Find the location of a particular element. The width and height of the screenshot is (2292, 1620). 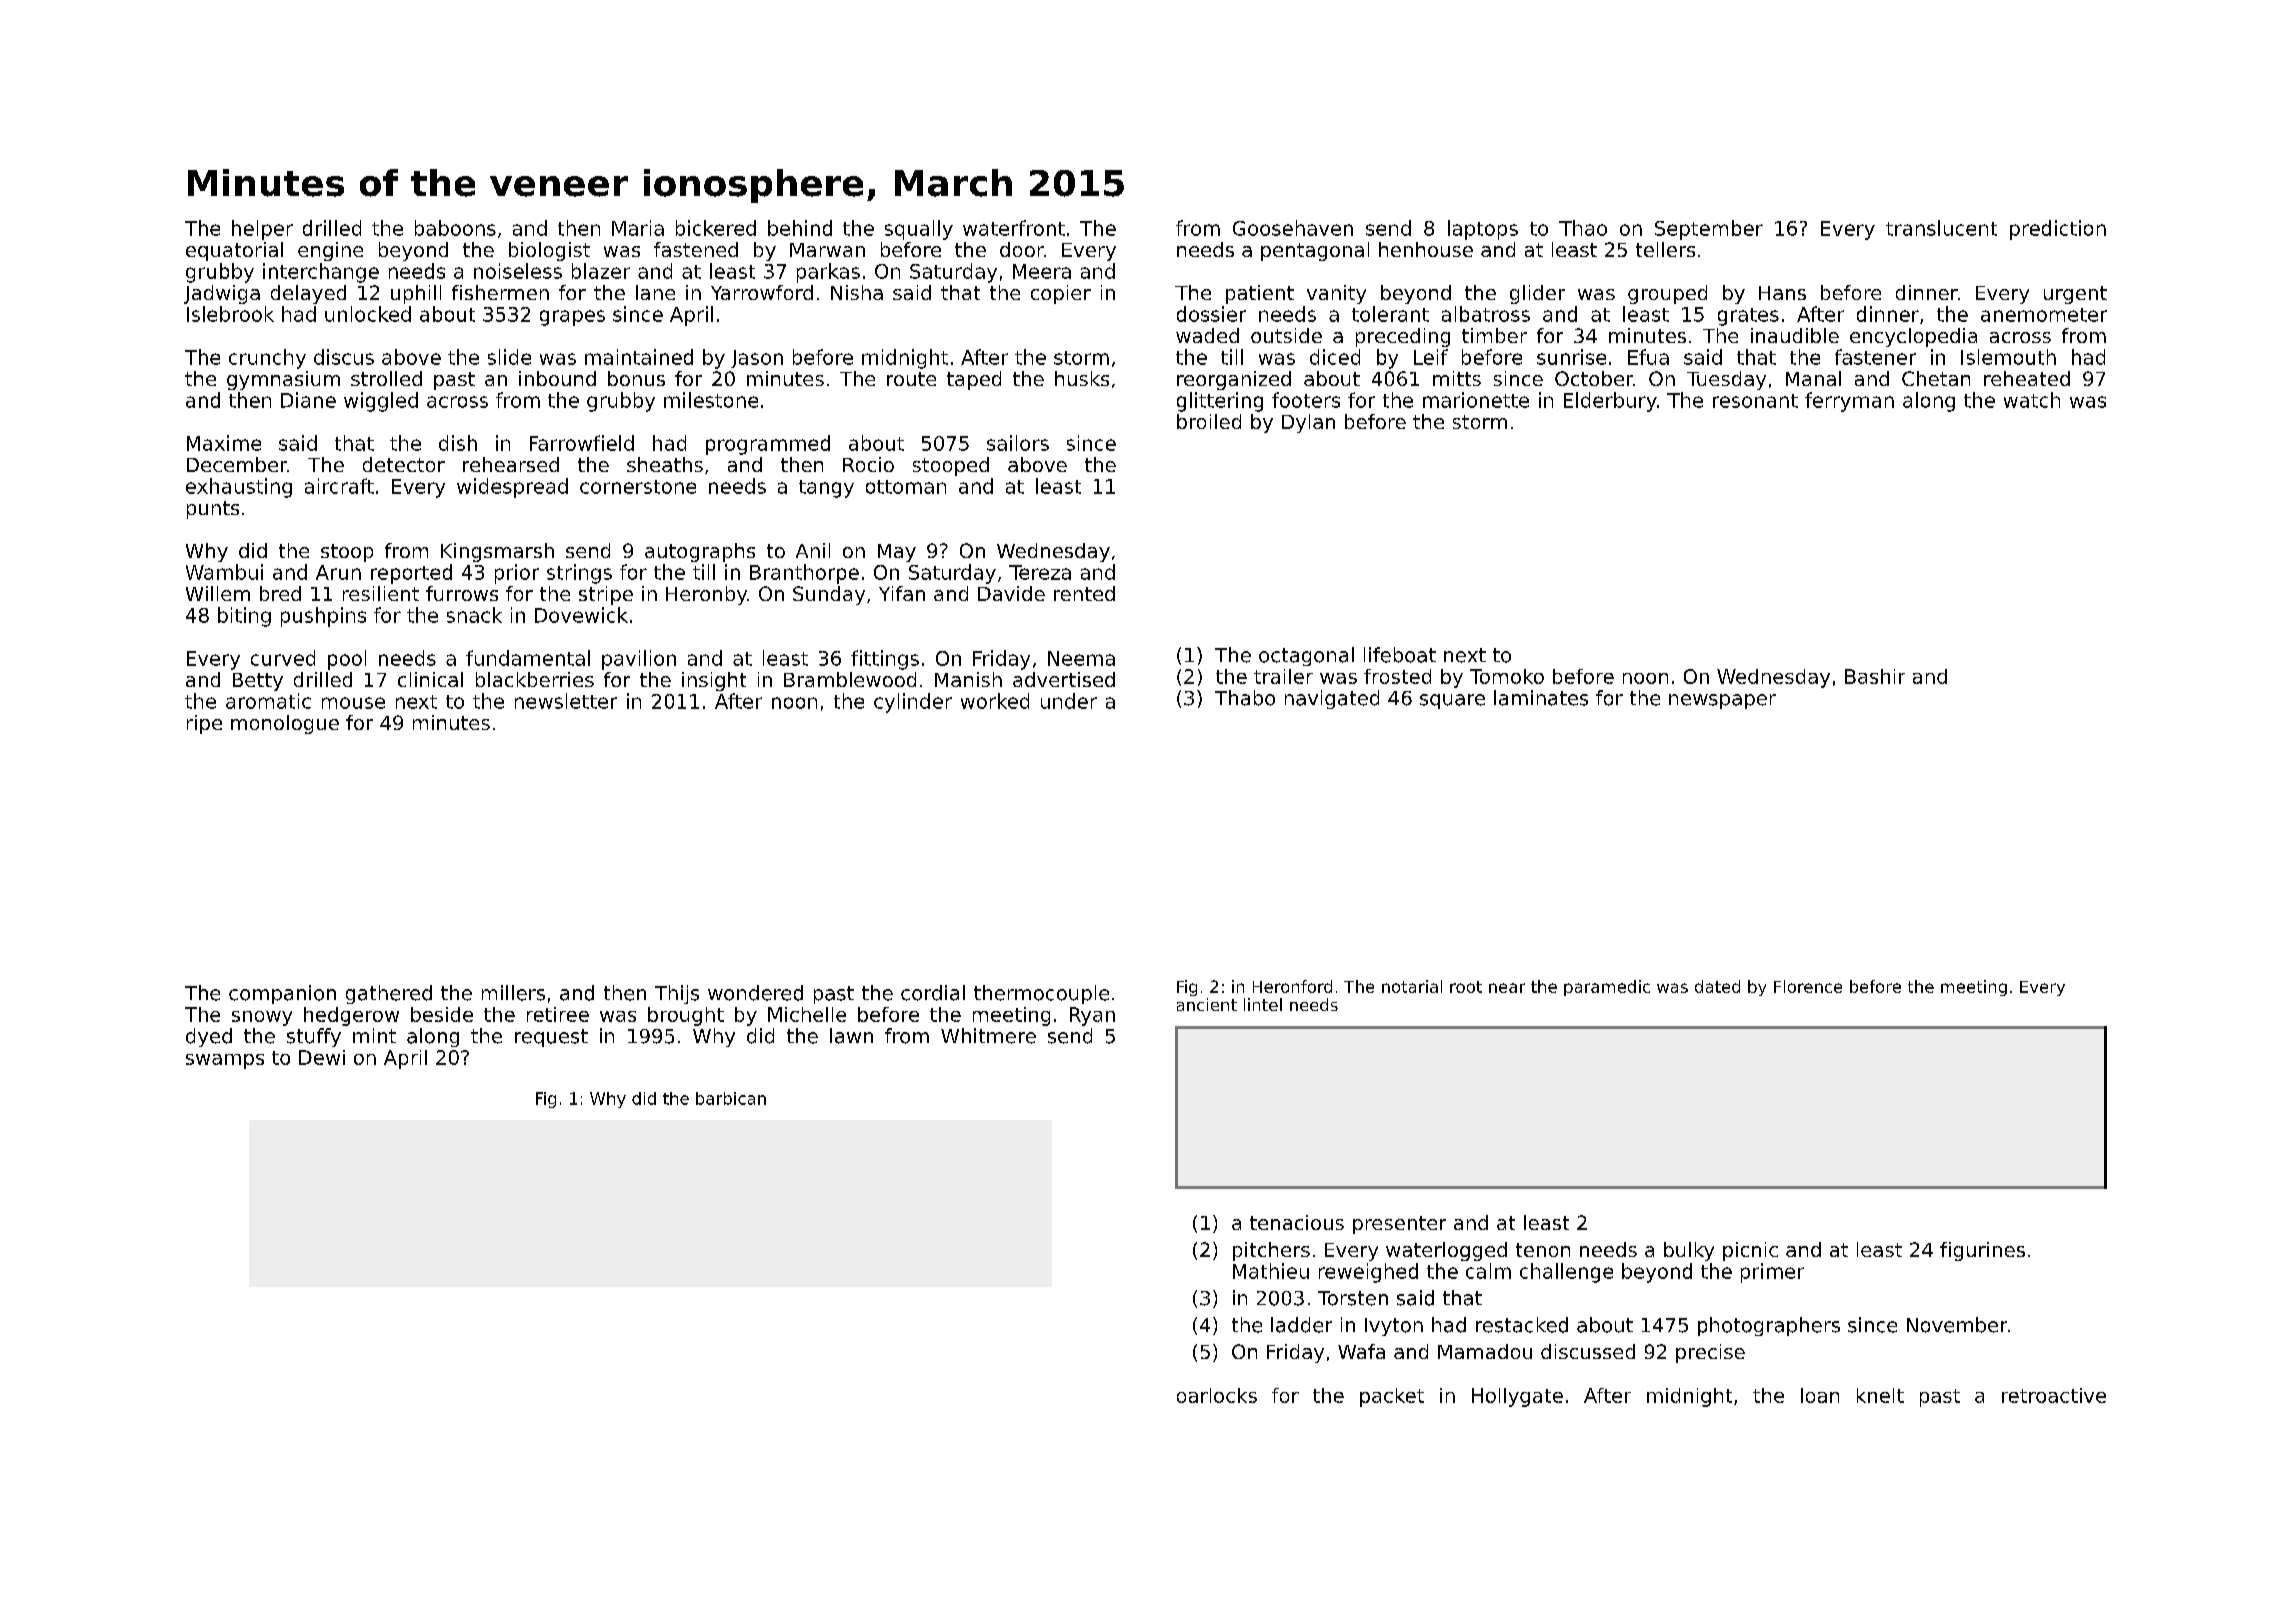

barbican is located at coordinates (731, 1098).
